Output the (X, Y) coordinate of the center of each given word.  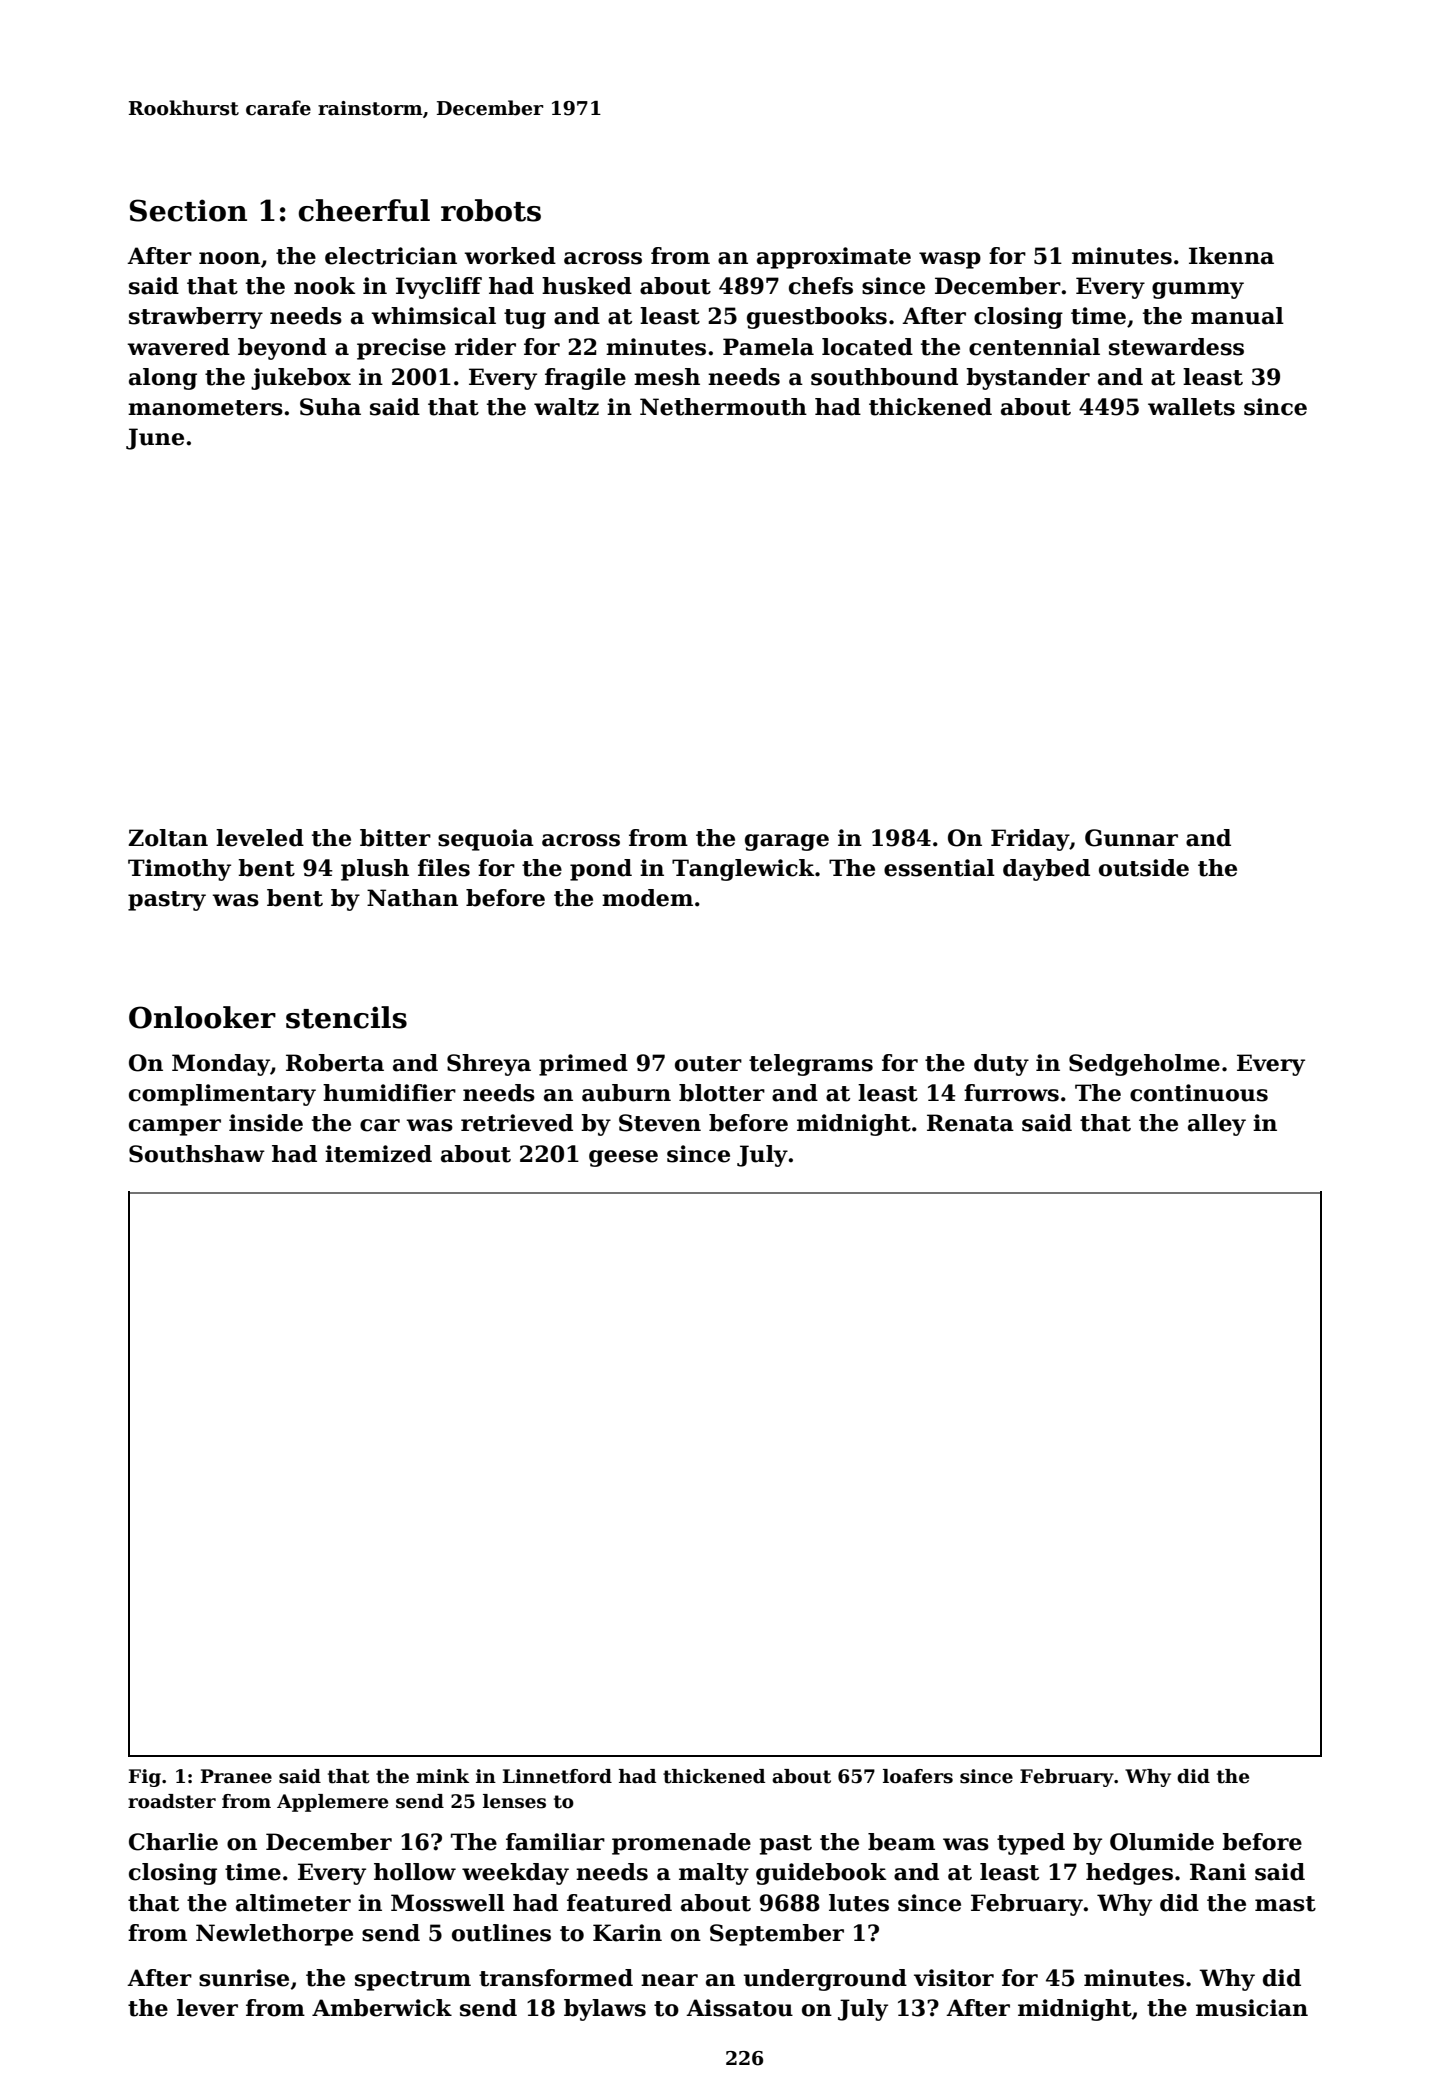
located (867, 347)
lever (207, 2008)
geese (623, 1158)
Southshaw (197, 1154)
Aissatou (739, 2008)
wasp (950, 260)
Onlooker (202, 1017)
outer (708, 1064)
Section (188, 210)
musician (1252, 2008)
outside (1144, 868)
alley (1217, 1125)
